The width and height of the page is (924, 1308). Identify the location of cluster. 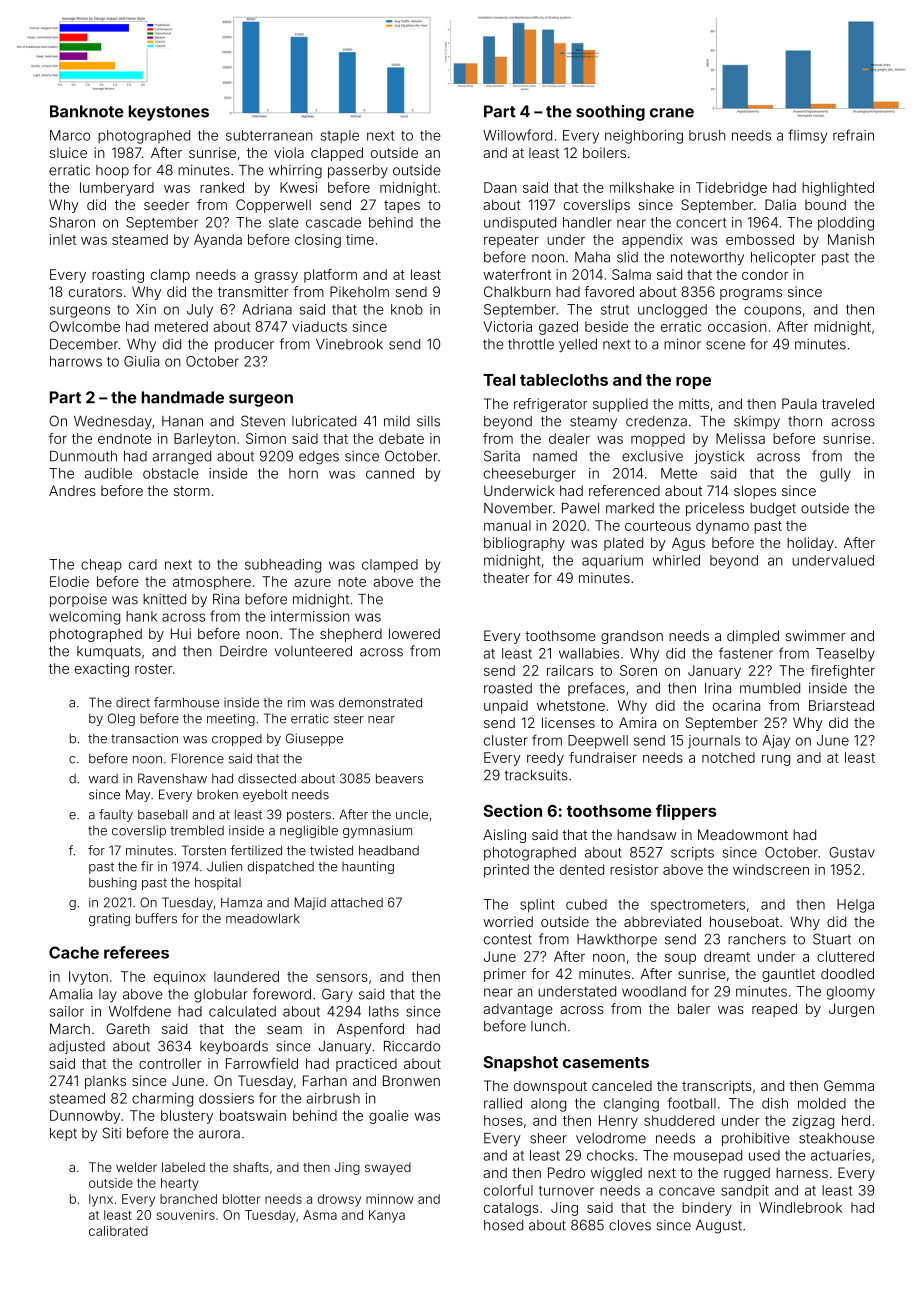
(506, 740).
